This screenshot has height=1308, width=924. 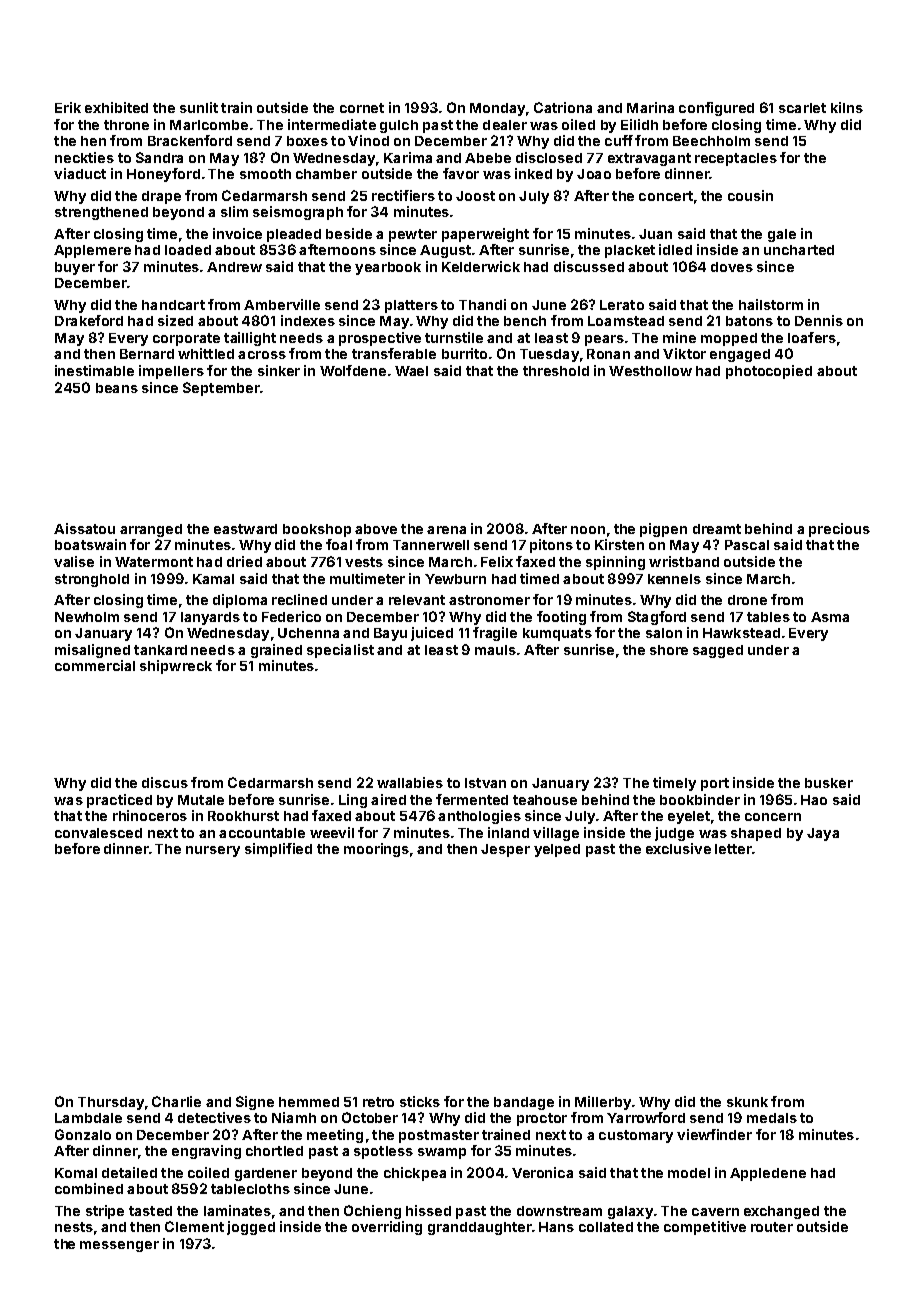 What do you see at coordinates (556, 1227) in the screenshot?
I see `Hans` at bounding box center [556, 1227].
